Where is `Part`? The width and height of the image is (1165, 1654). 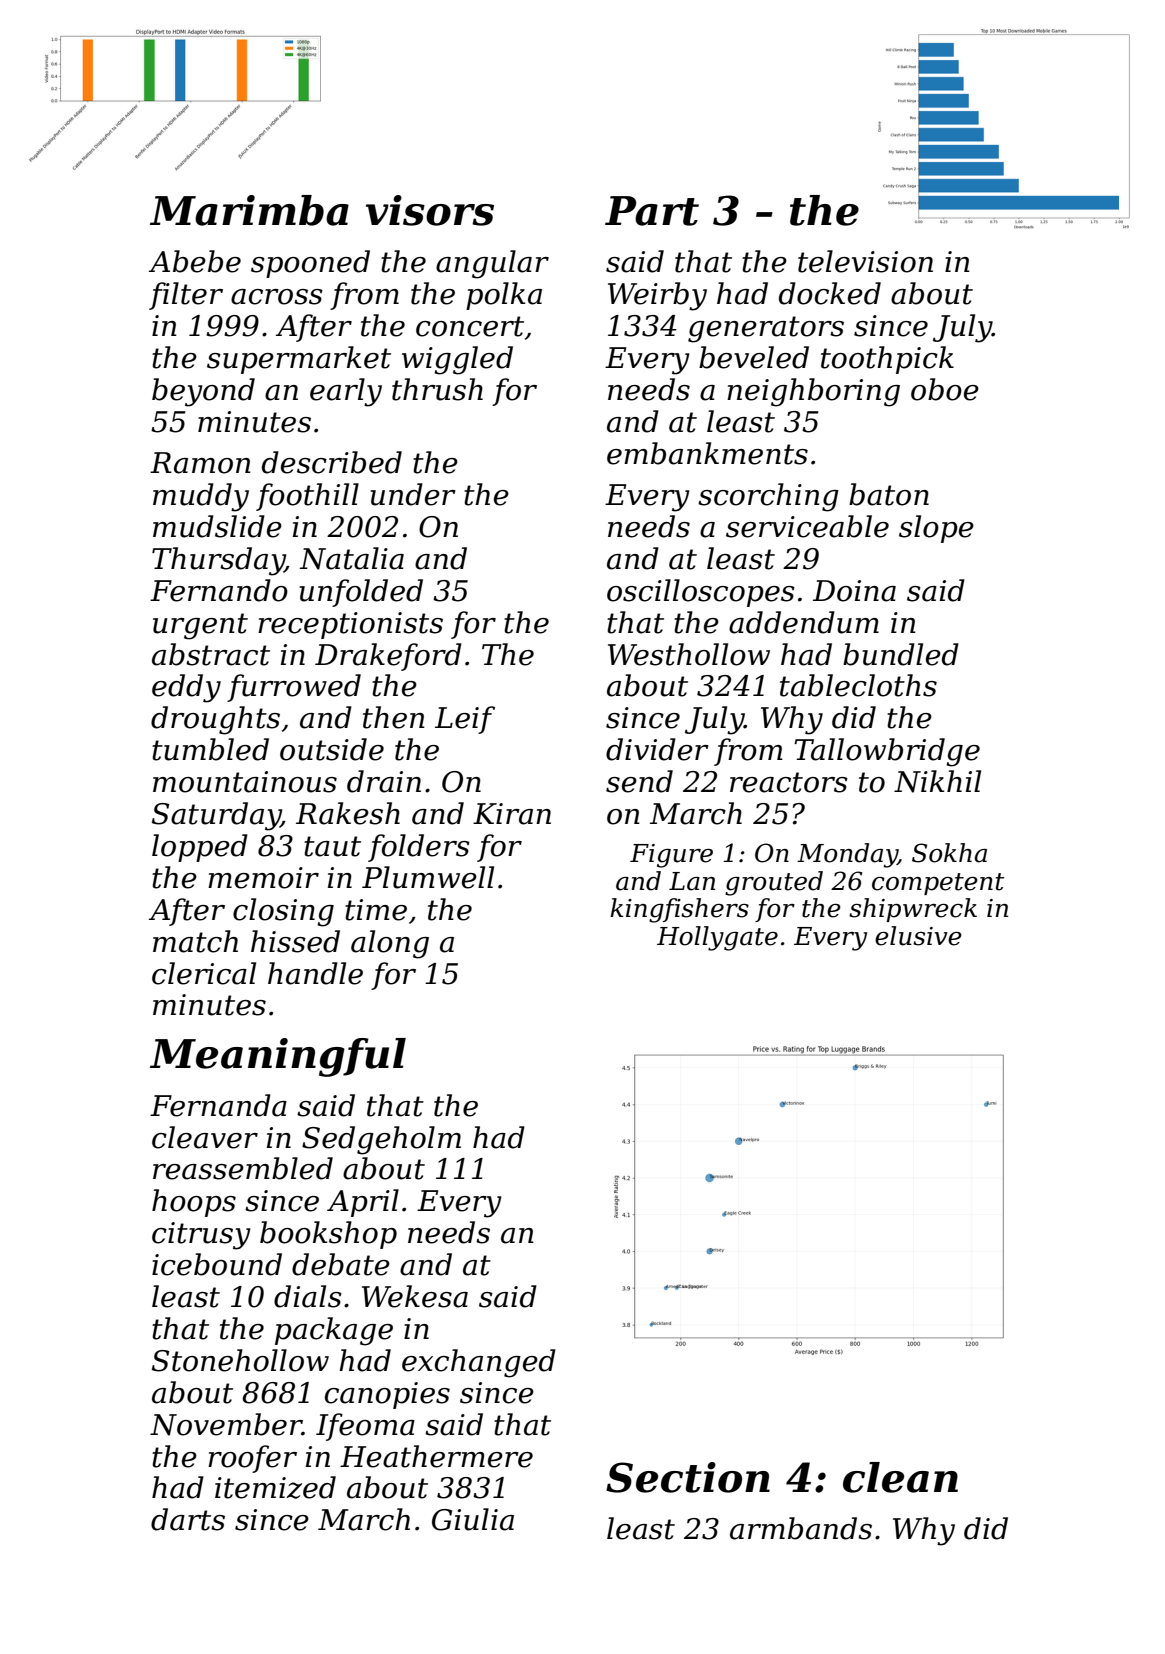
Part is located at coordinates (652, 211).
